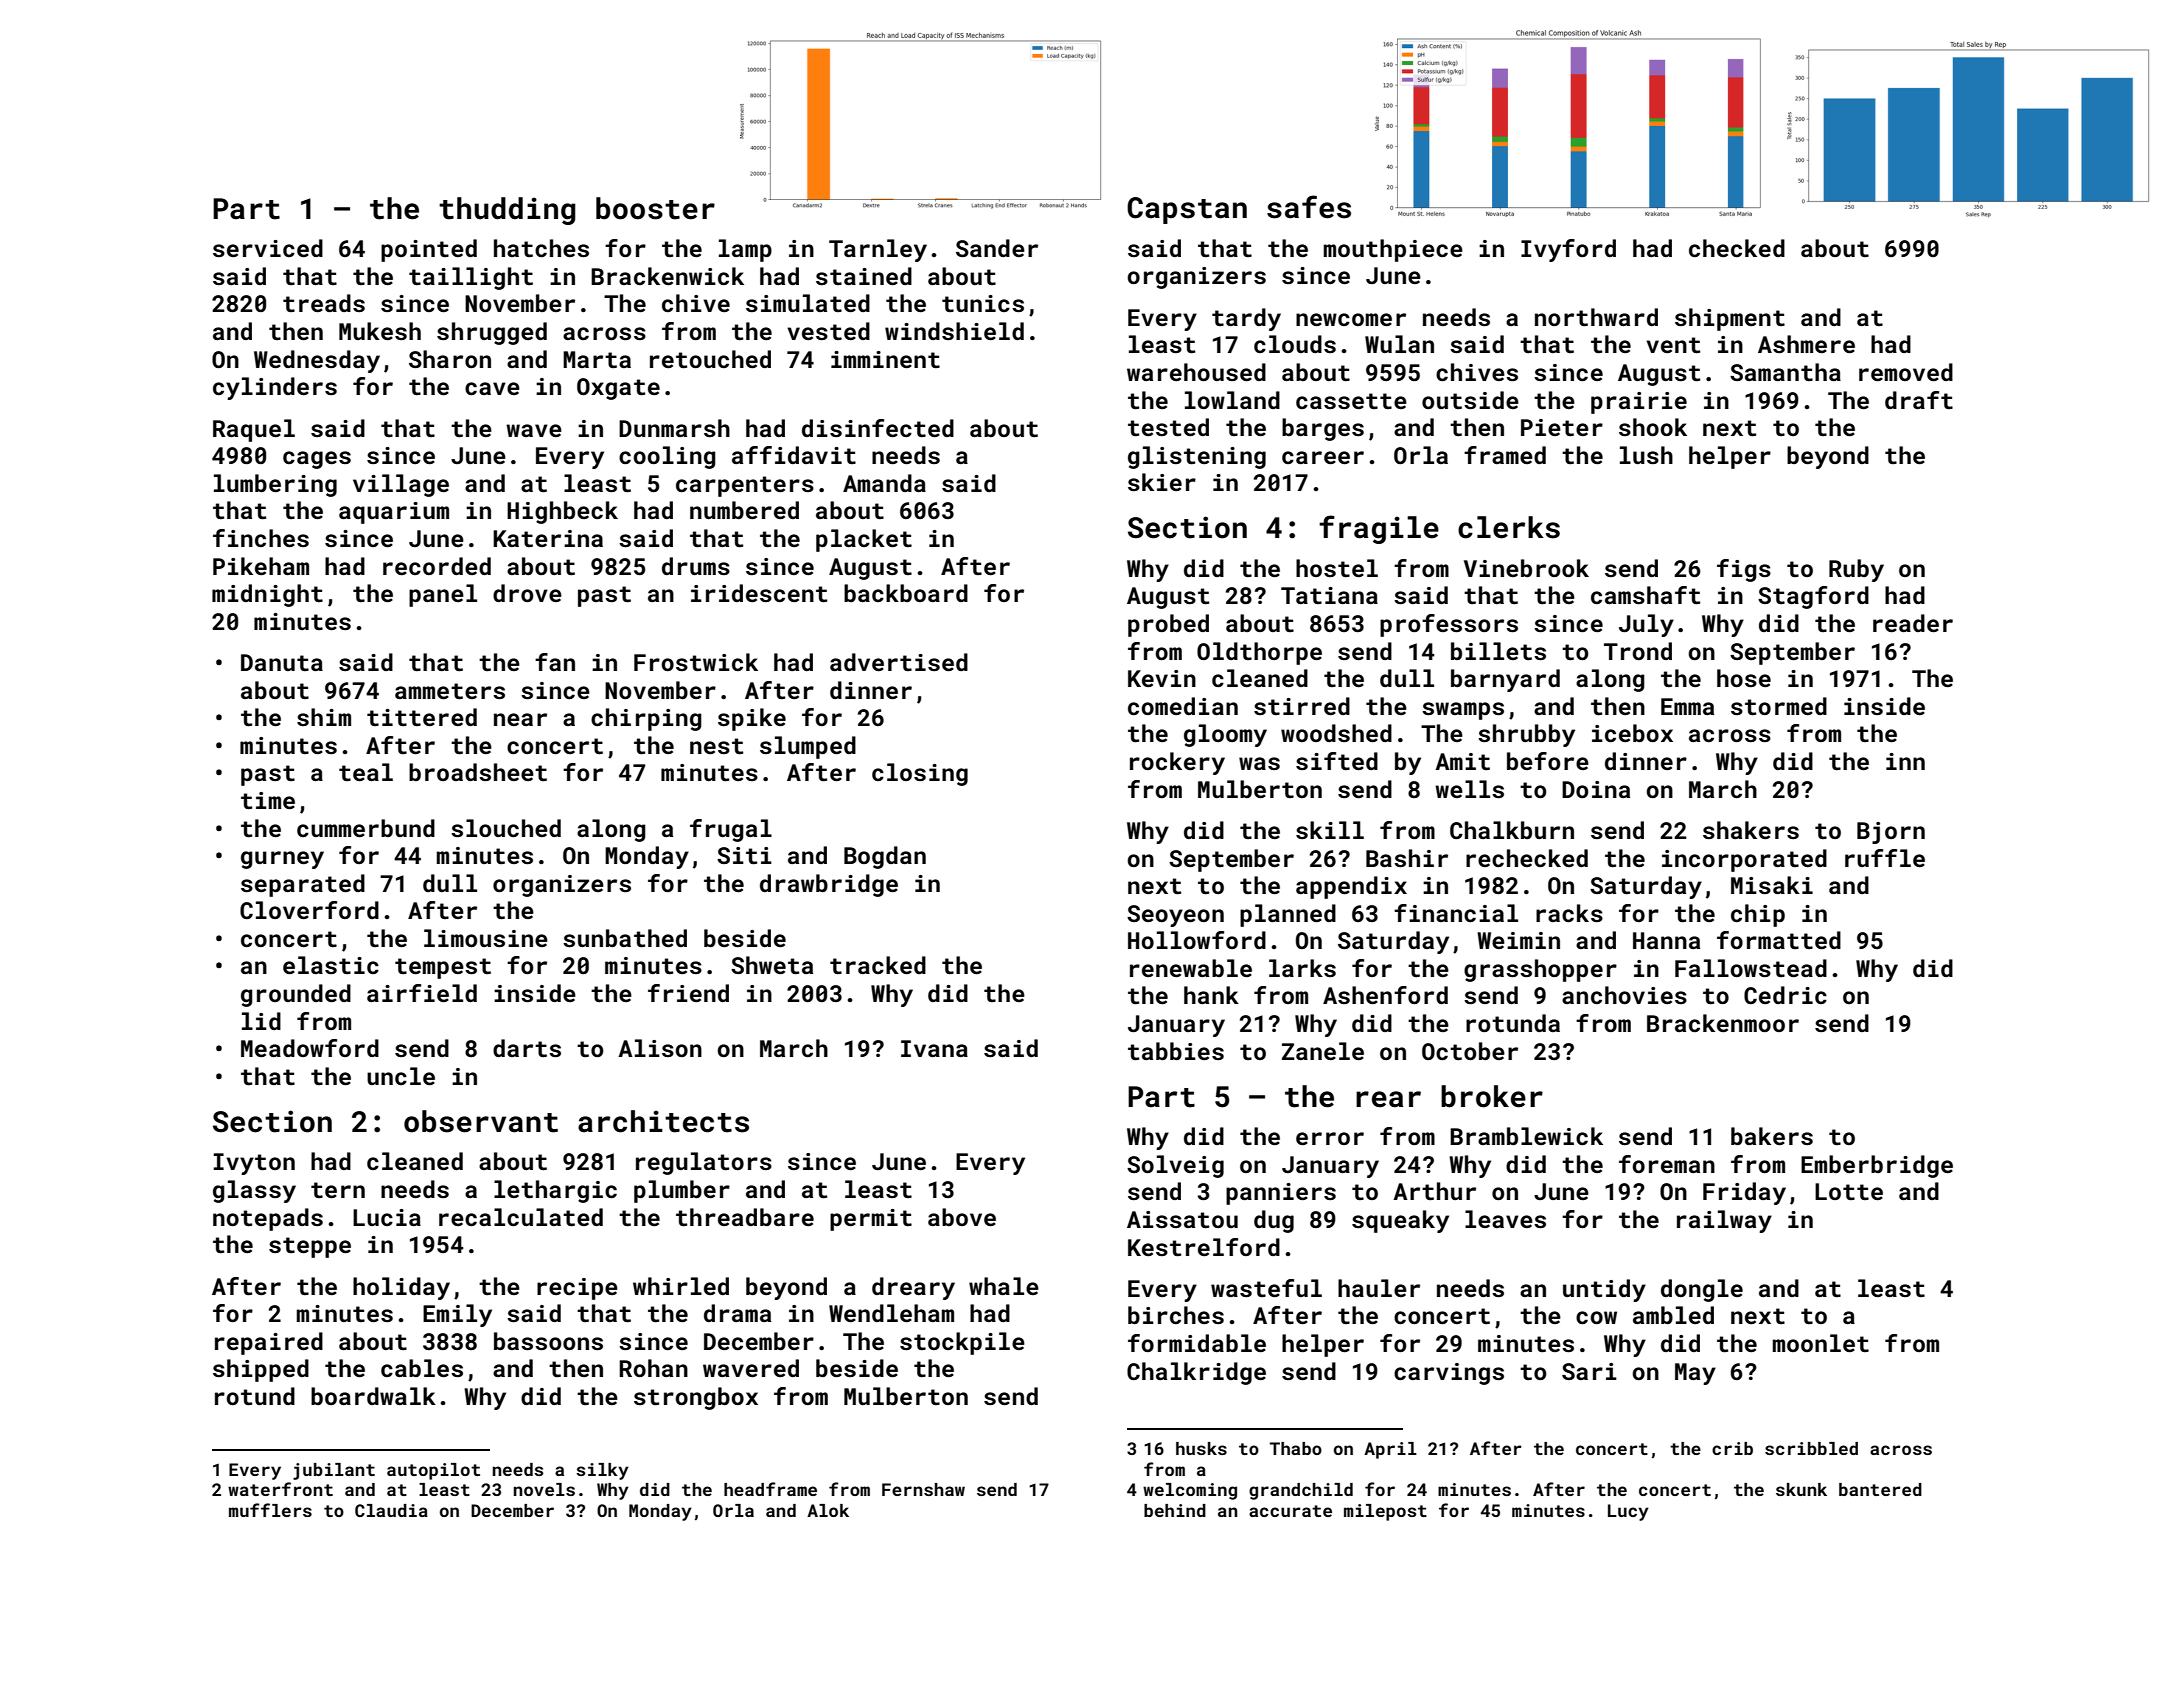 The height and width of the screenshot is (1683, 2178). What do you see at coordinates (548, 538) in the screenshot?
I see `Katerina` at bounding box center [548, 538].
